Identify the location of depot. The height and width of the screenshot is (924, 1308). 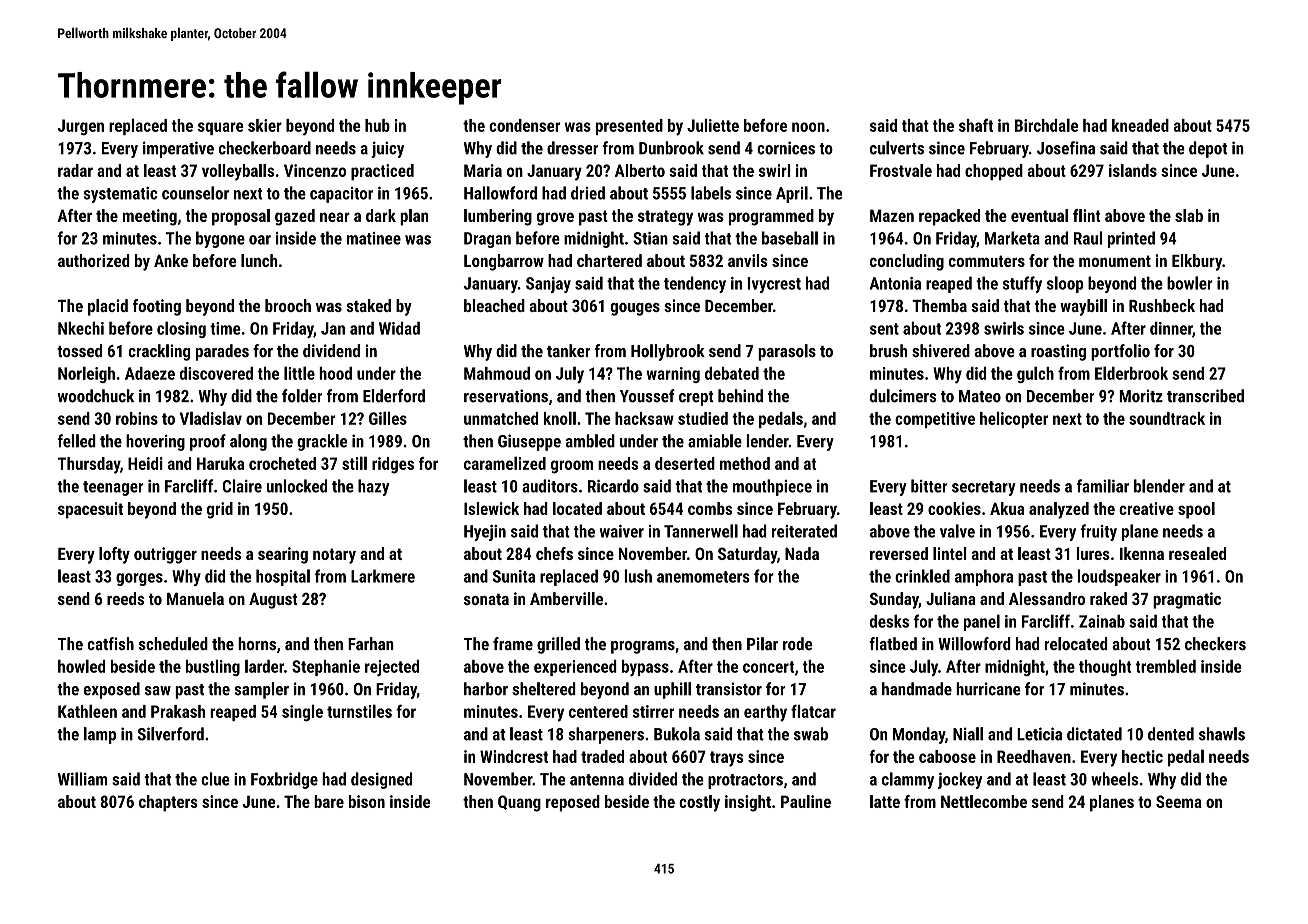
(1208, 149).
